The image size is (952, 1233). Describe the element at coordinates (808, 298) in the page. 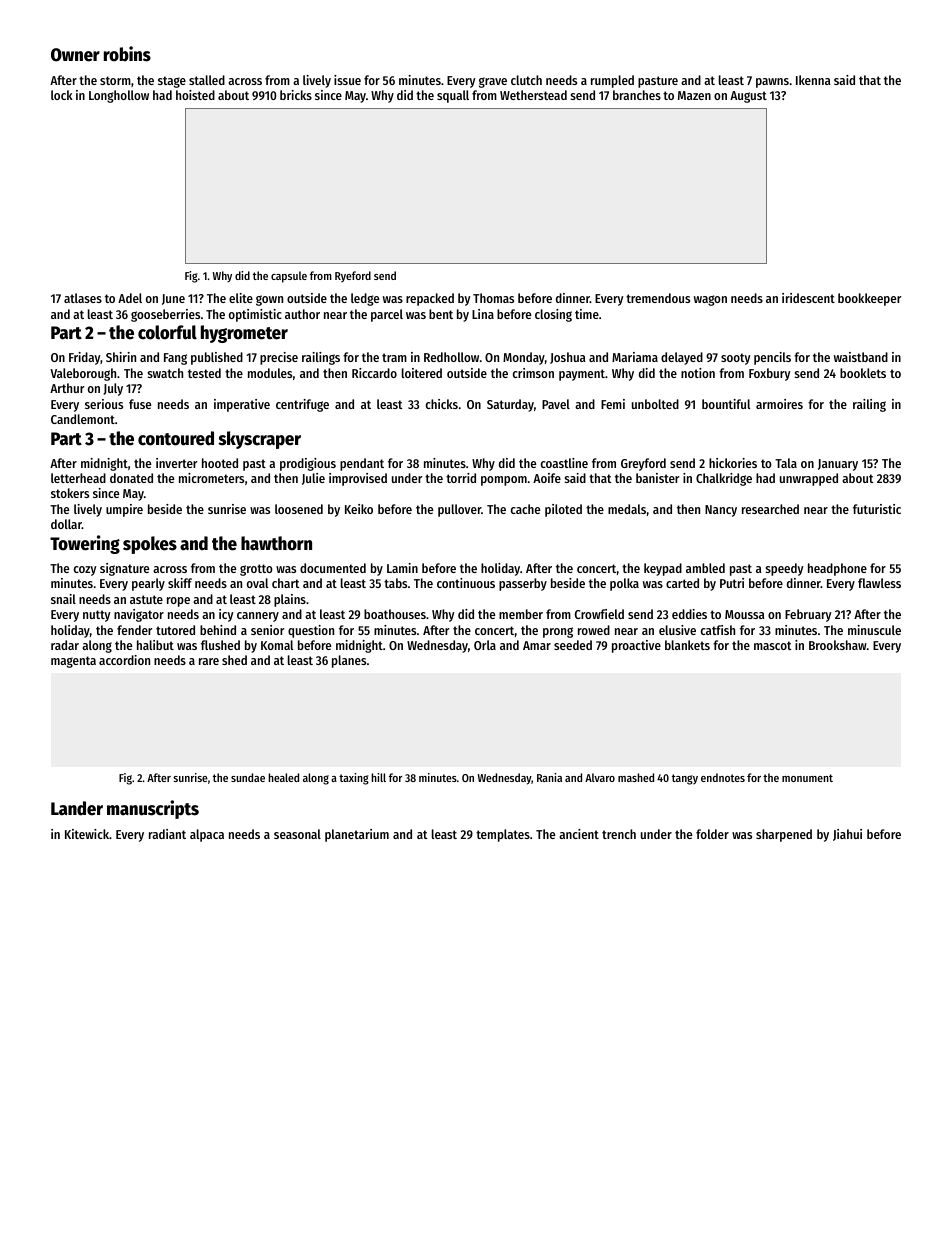

I see `iridescent` at that location.
